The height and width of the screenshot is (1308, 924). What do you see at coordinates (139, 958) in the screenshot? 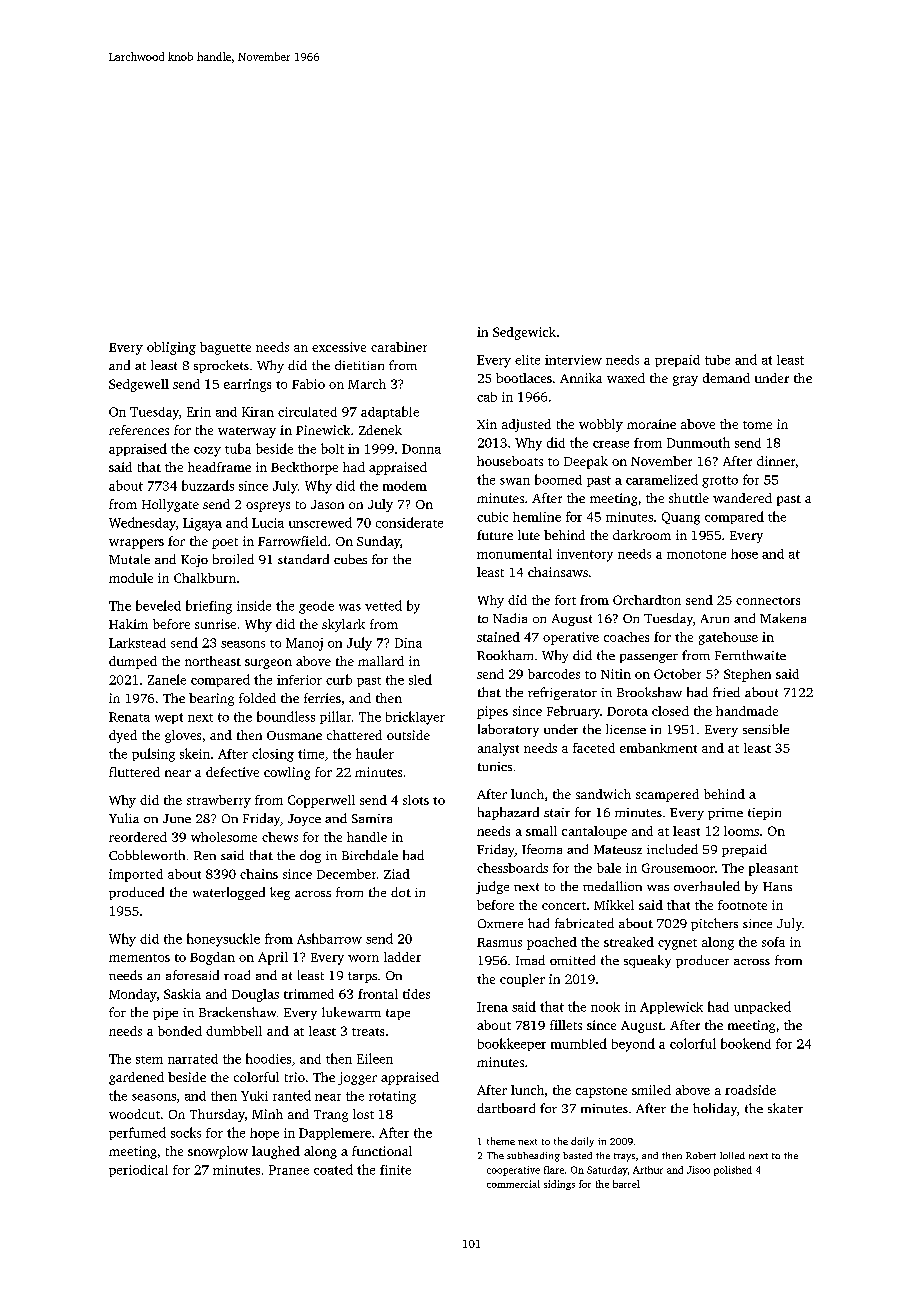
I see `mementos` at bounding box center [139, 958].
